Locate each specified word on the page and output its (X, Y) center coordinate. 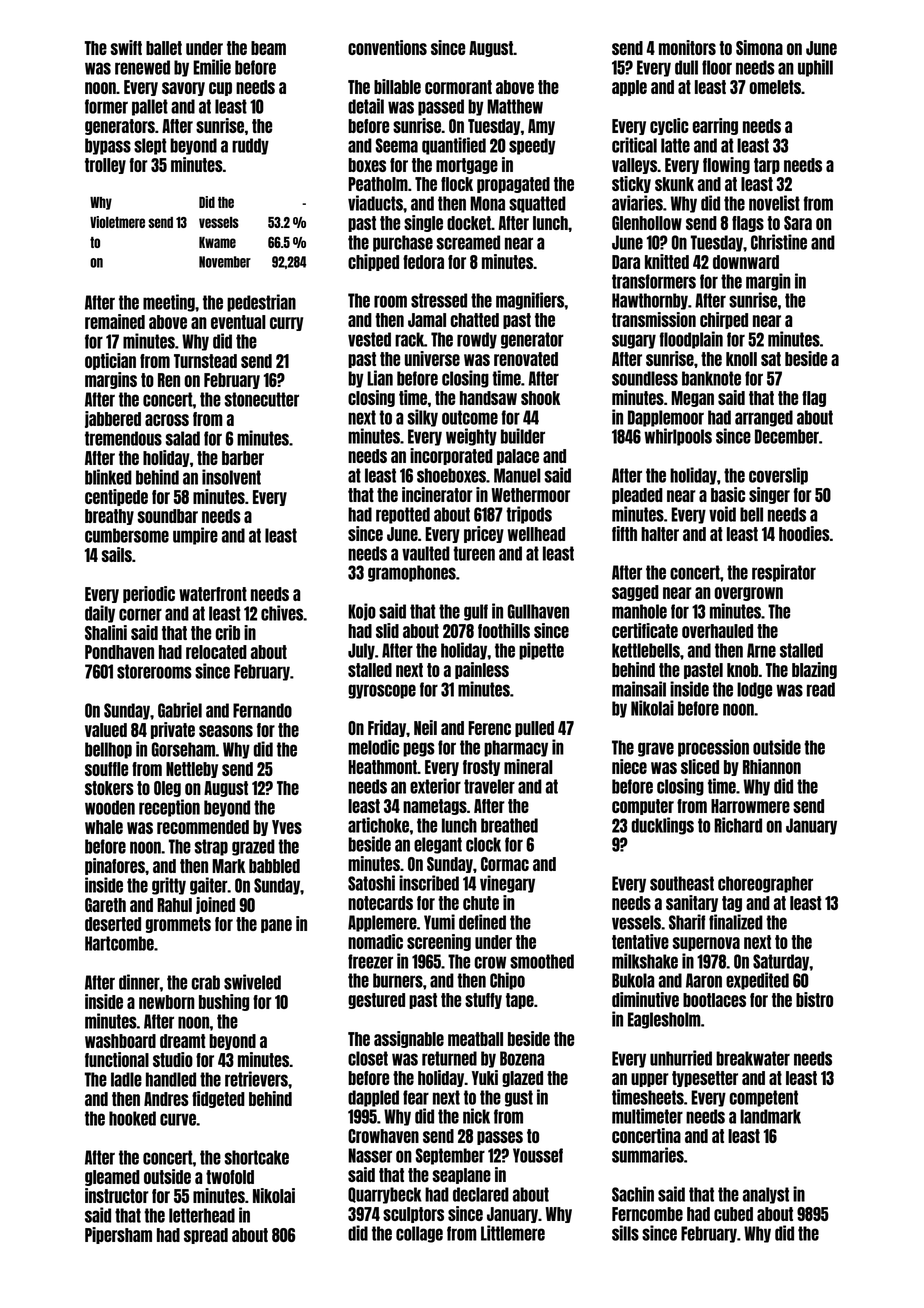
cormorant (458, 87)
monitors (687, 47)
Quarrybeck (385, 1195)
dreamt (183, 1041)
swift (126, 47)
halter (660, 534)
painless (482, 670)
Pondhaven (119, 652)
